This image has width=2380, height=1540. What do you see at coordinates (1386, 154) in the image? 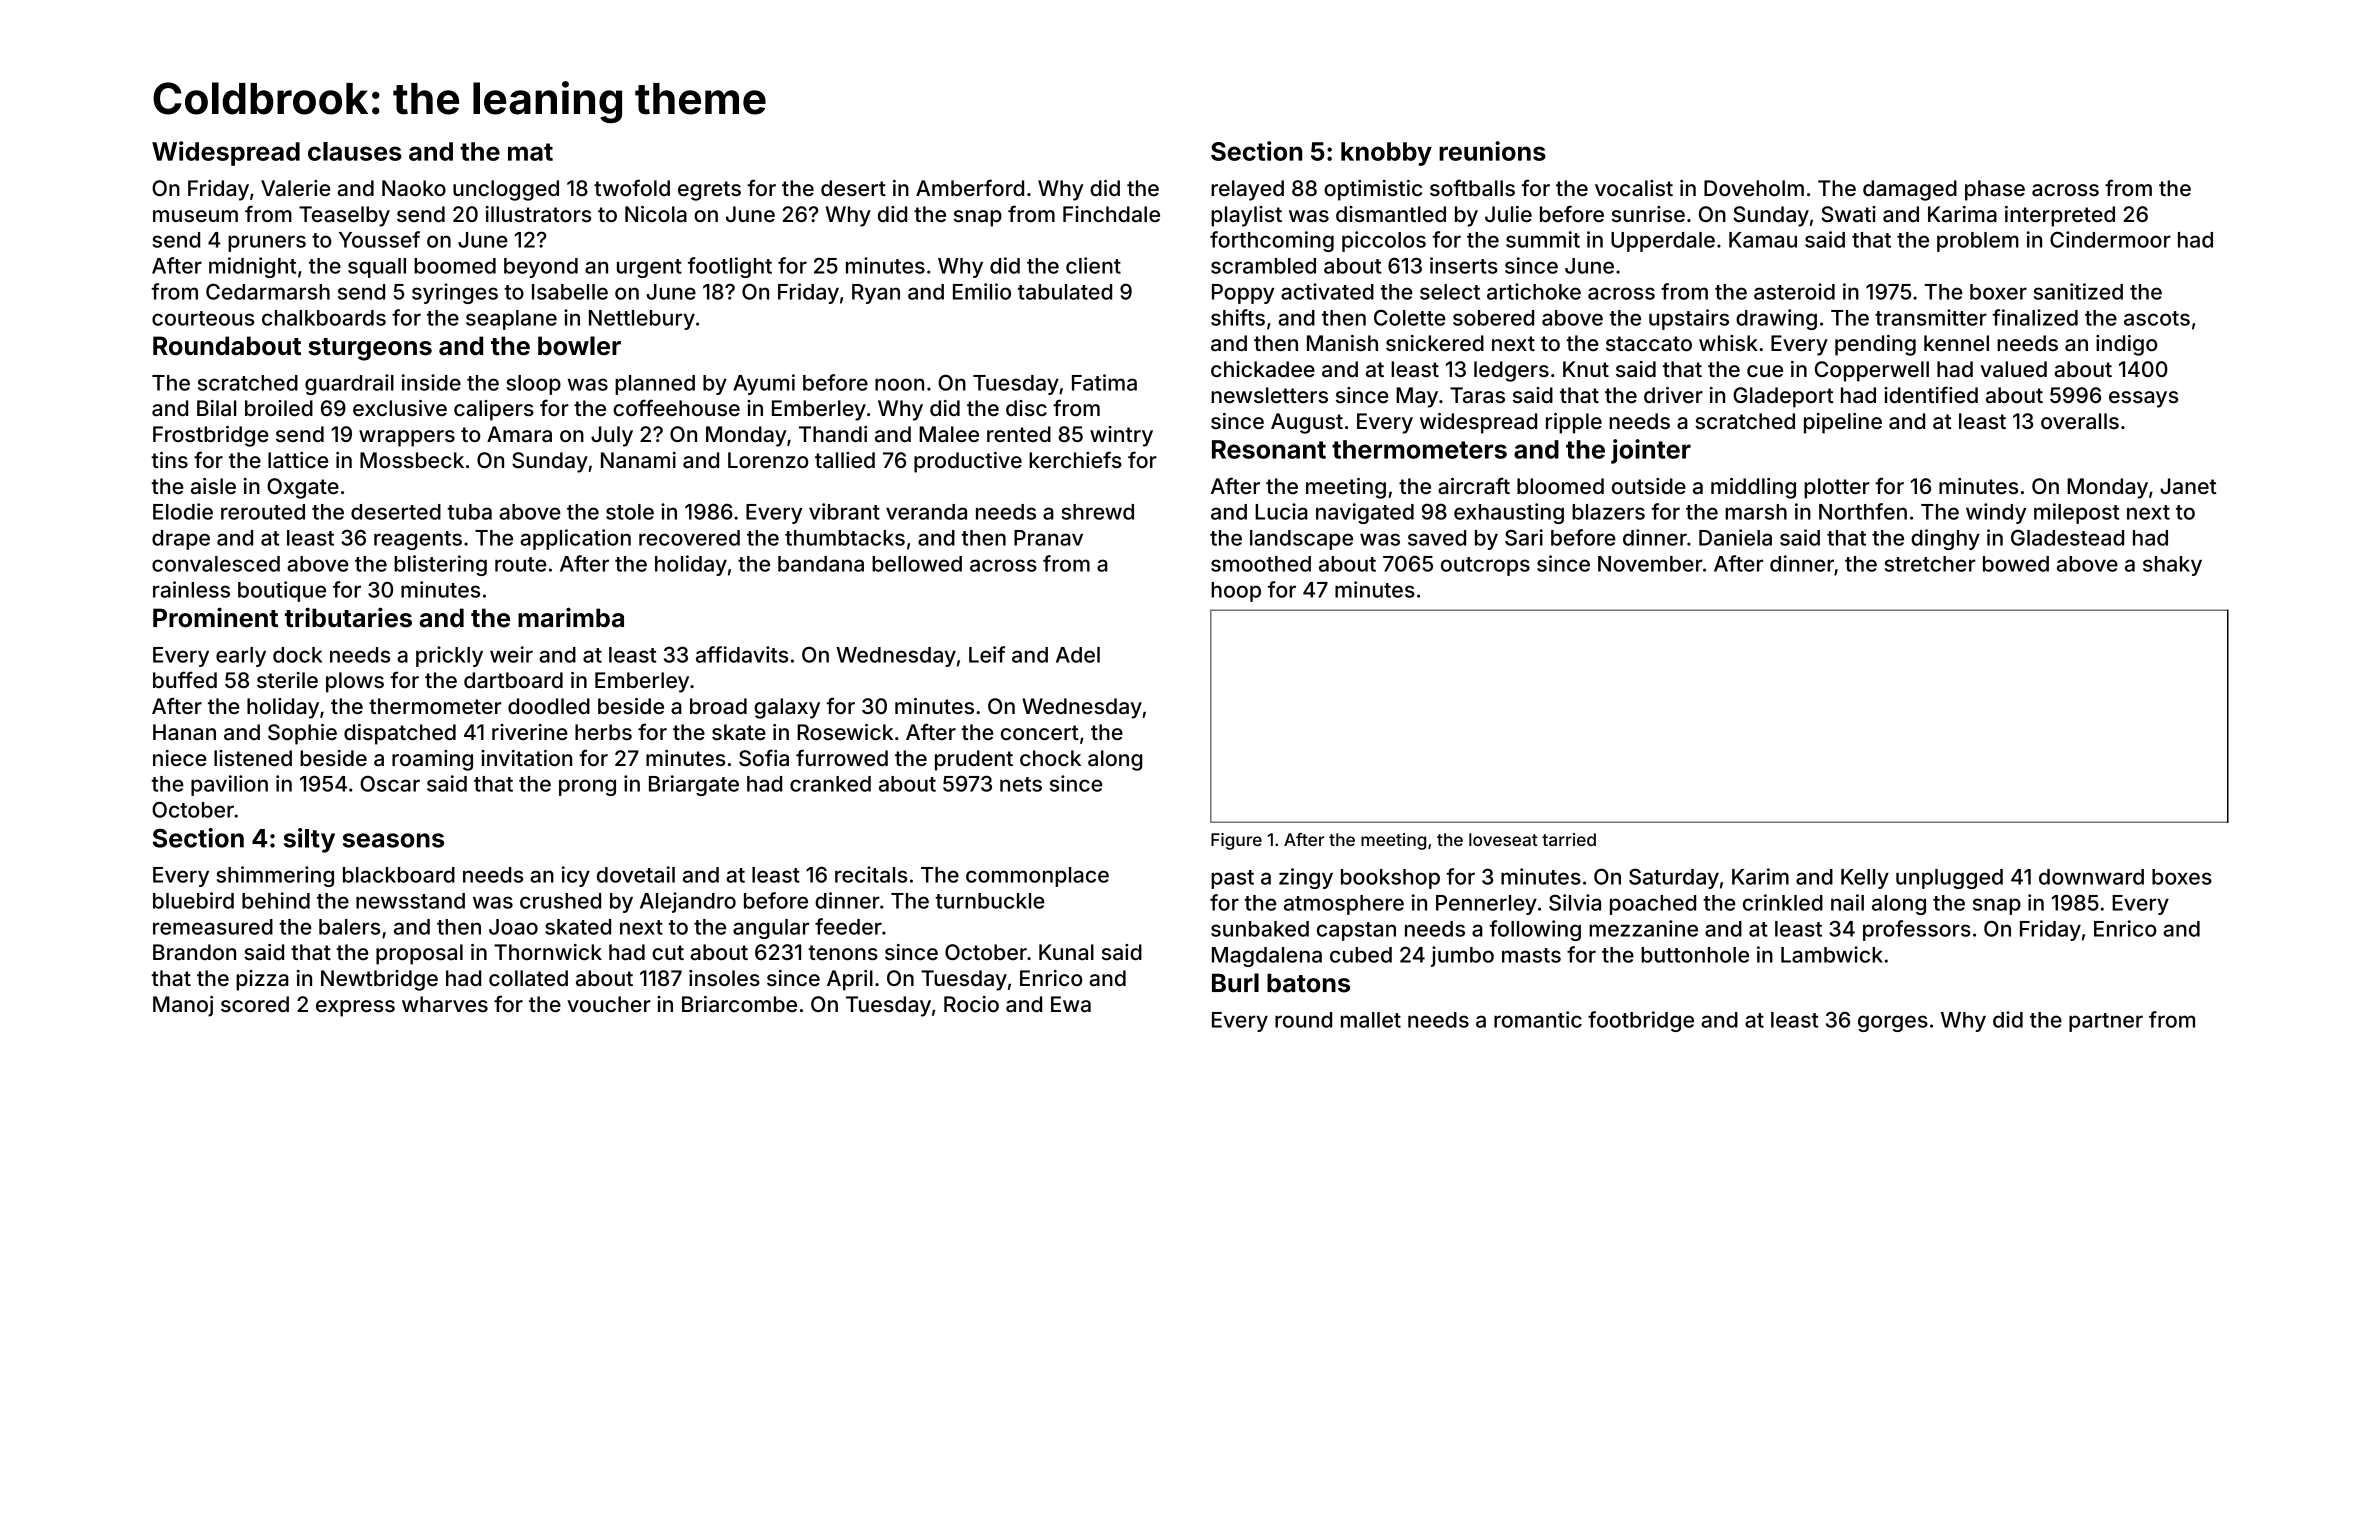
I see `knobby` at bounding box center [1386, 154].
